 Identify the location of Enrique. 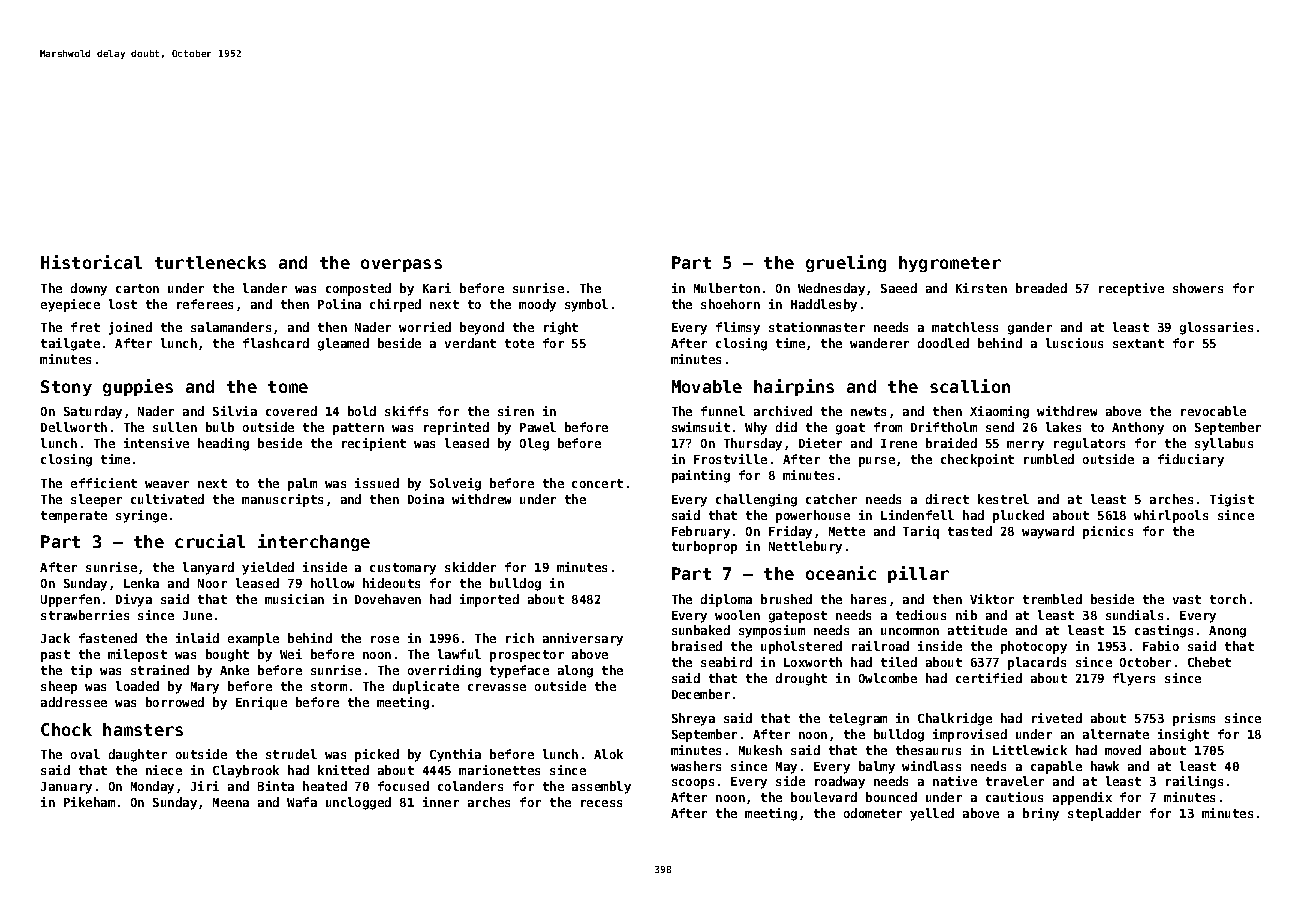
(261, 703).
